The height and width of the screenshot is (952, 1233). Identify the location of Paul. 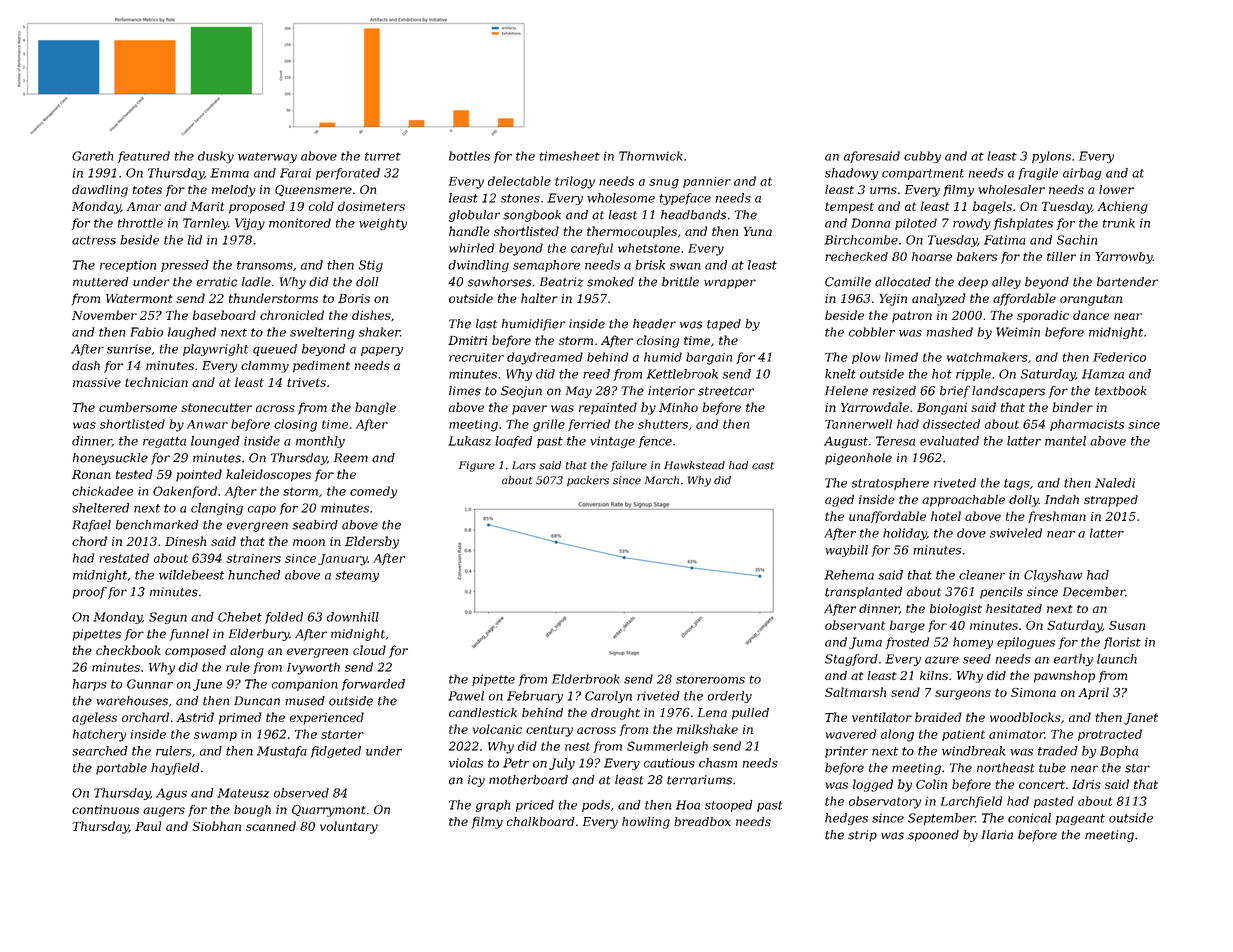
(148, 826).
